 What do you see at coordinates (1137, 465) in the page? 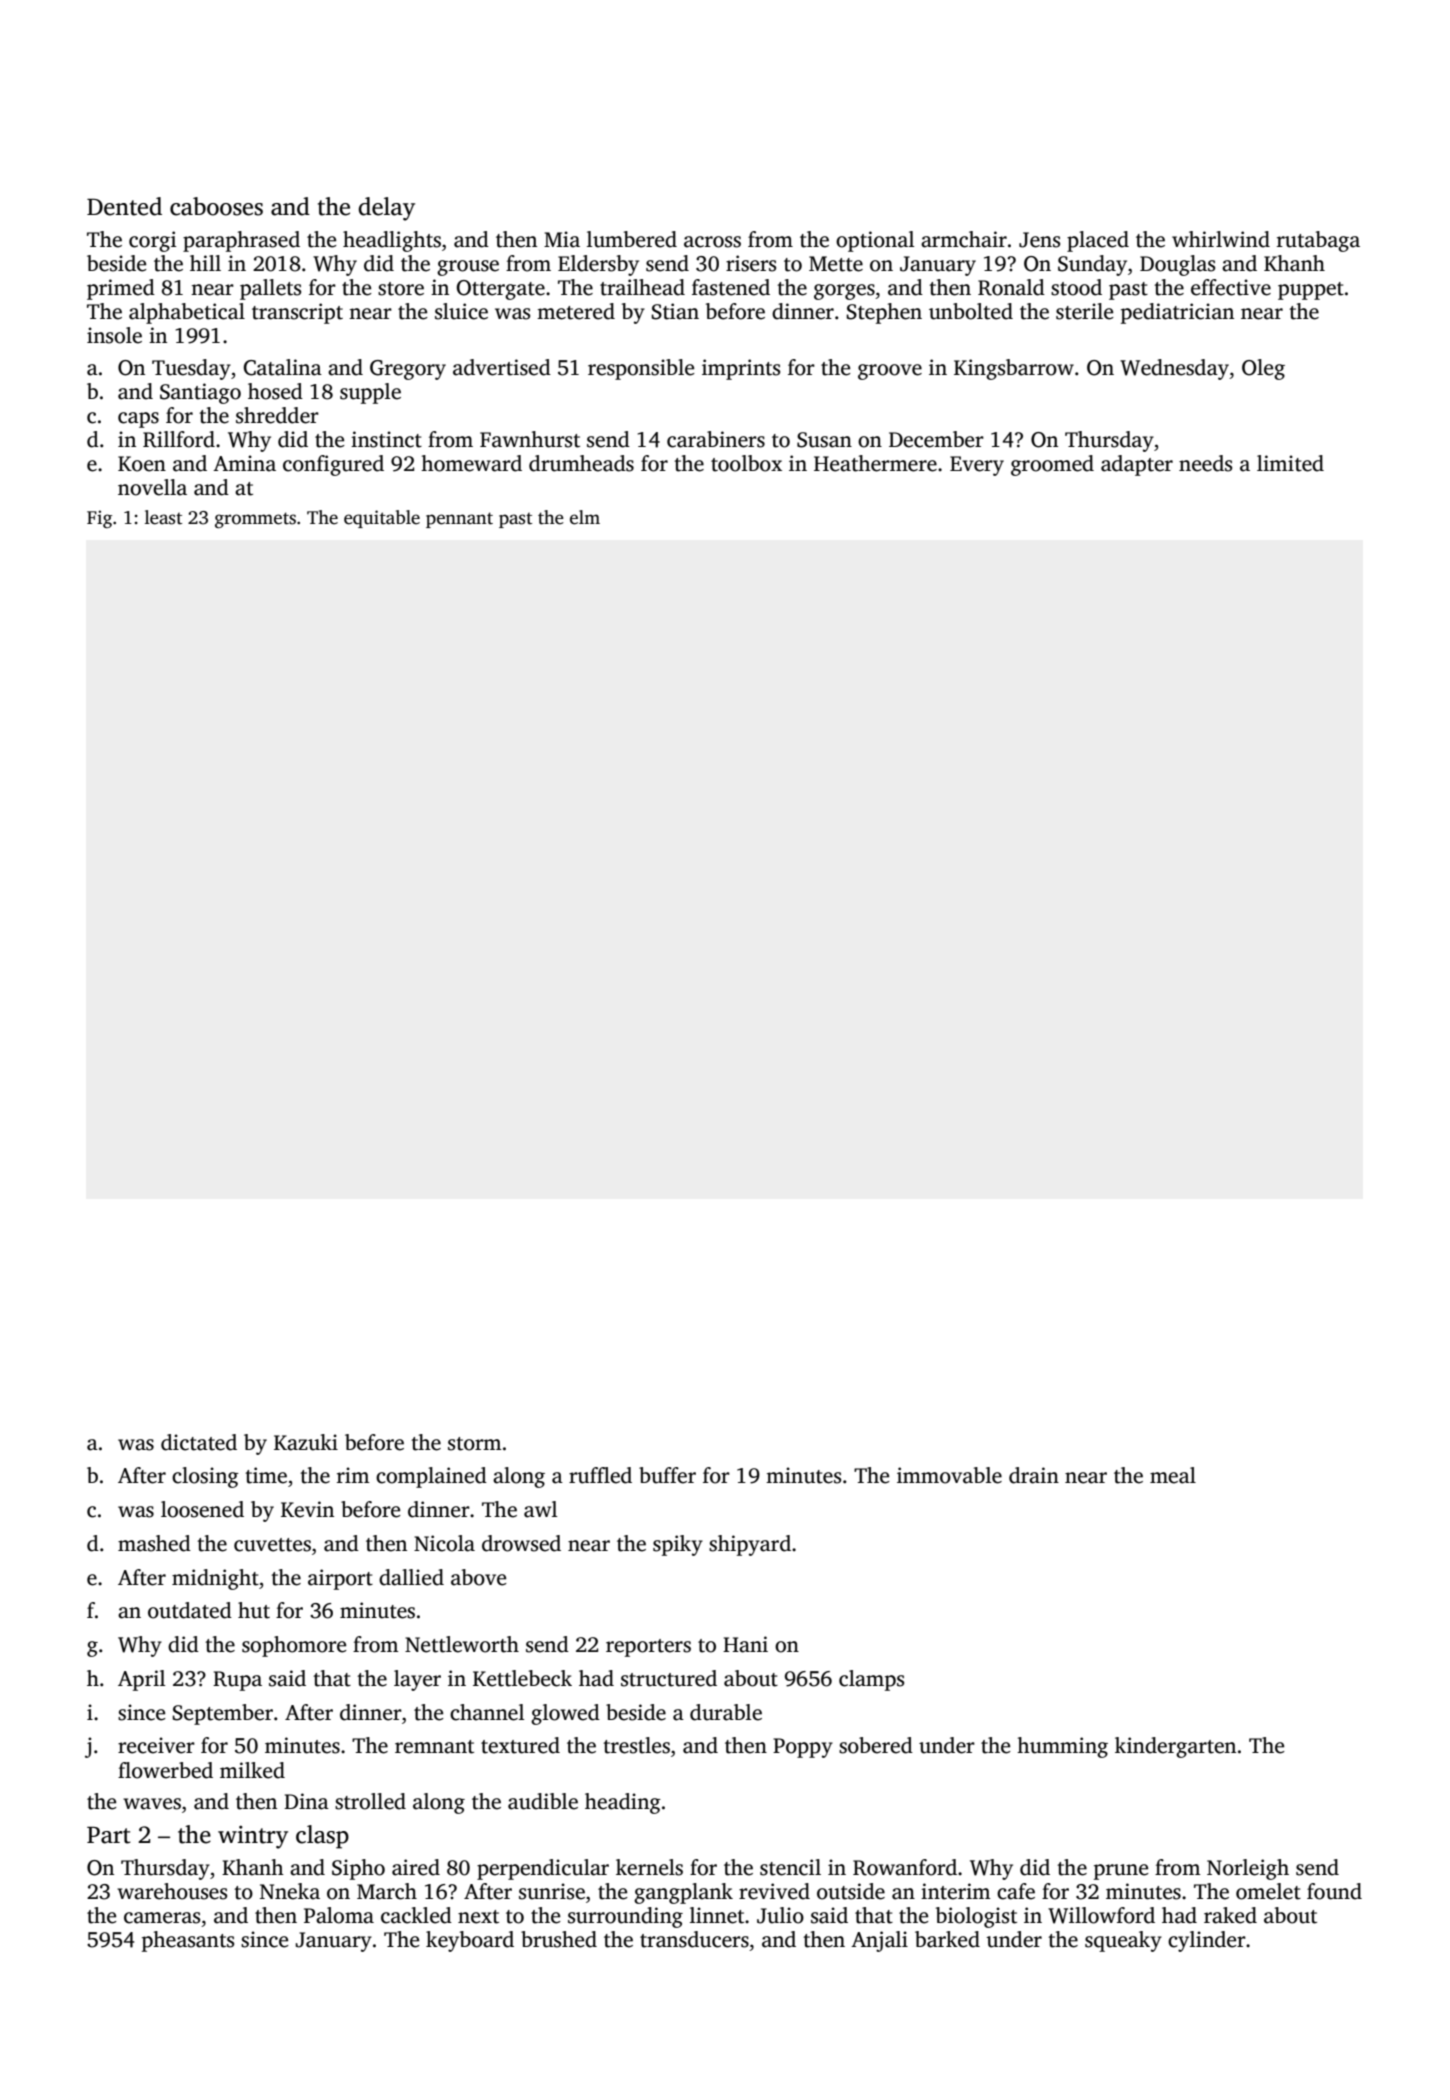
I see `adapter` at bounding box center [1137, 465].
